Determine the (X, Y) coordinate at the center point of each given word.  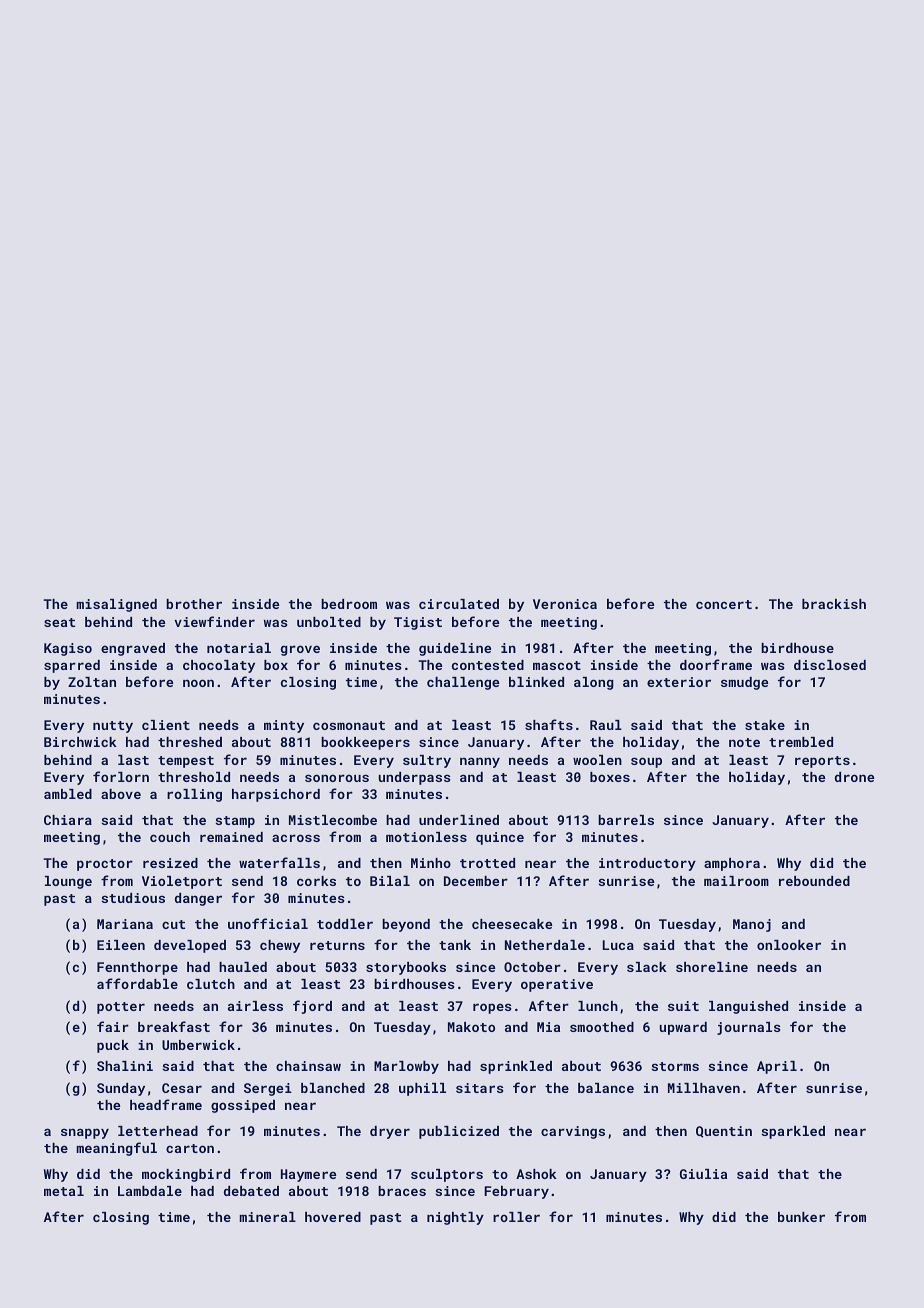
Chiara (68, 820)
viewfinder (214, 621)
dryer (390, 1132)
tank (455, 945)
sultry (427, 761)
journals (748, 1028)
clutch (211, 984)
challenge (463, 683)
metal (64, 1191)
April (777, 1067)
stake (765, 725)
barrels (626, 820)
